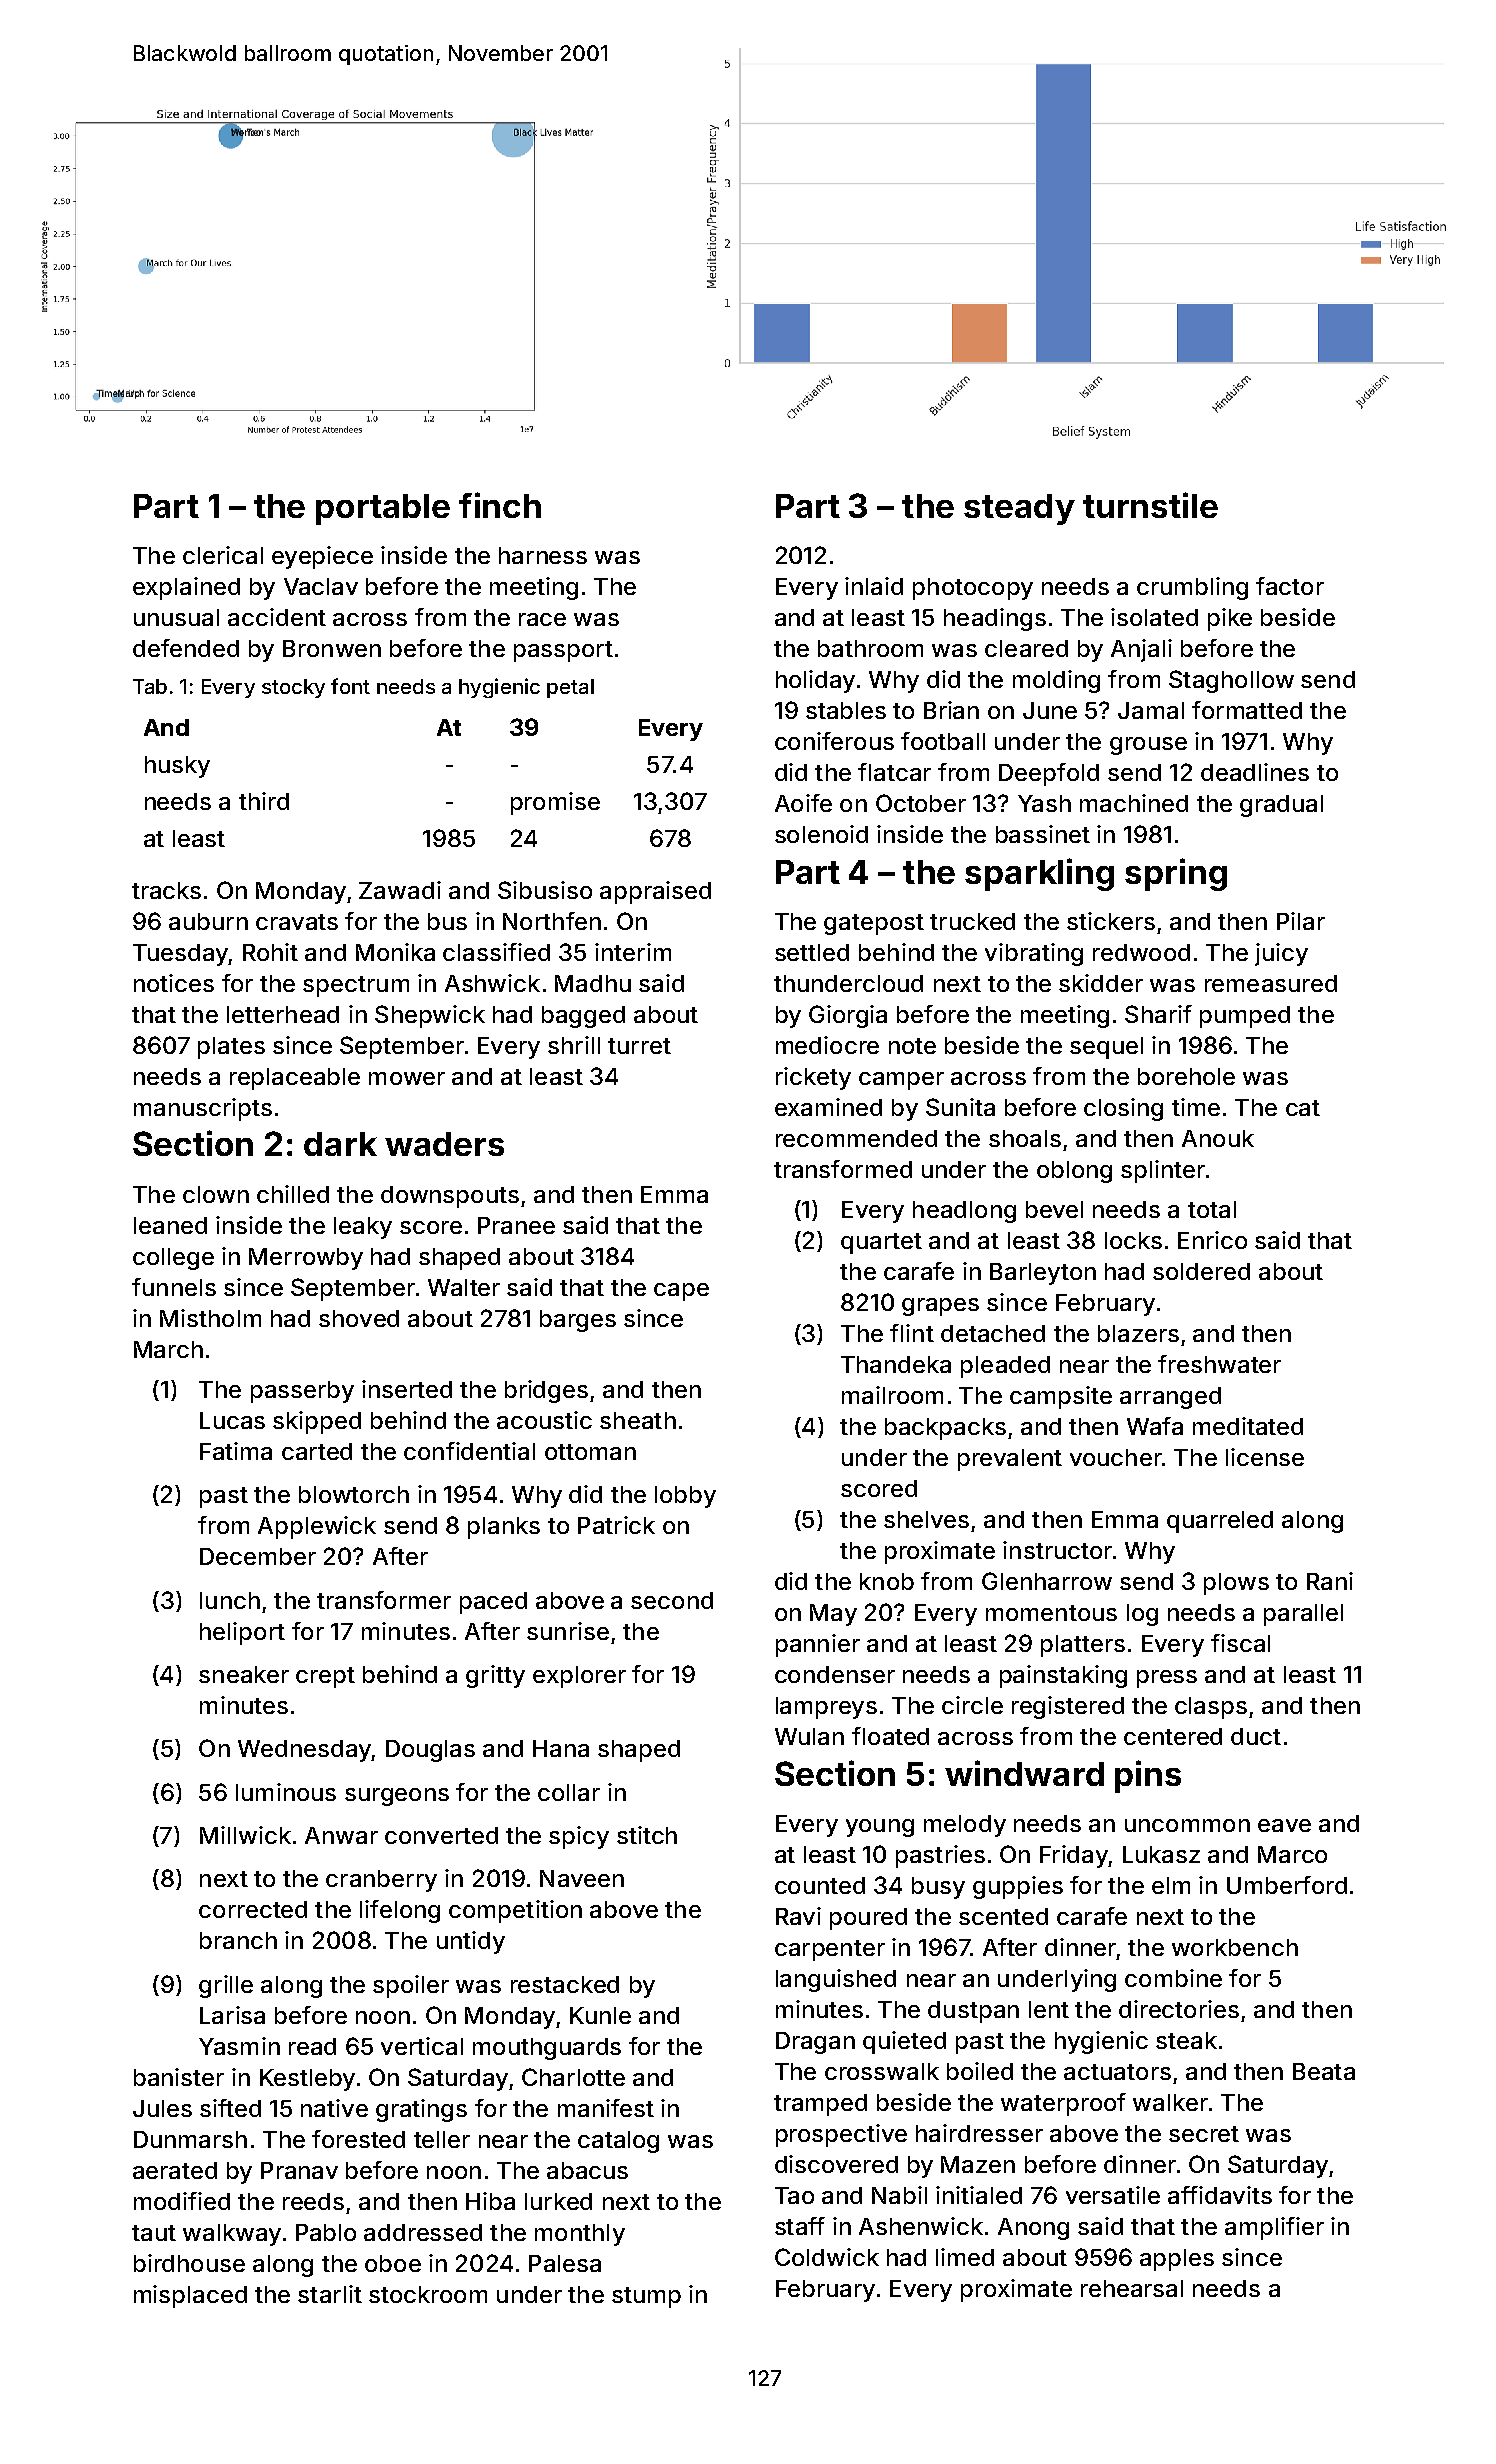  Describe the element at coordinates (154, 2233) in the image. I see `taut` at that location.
